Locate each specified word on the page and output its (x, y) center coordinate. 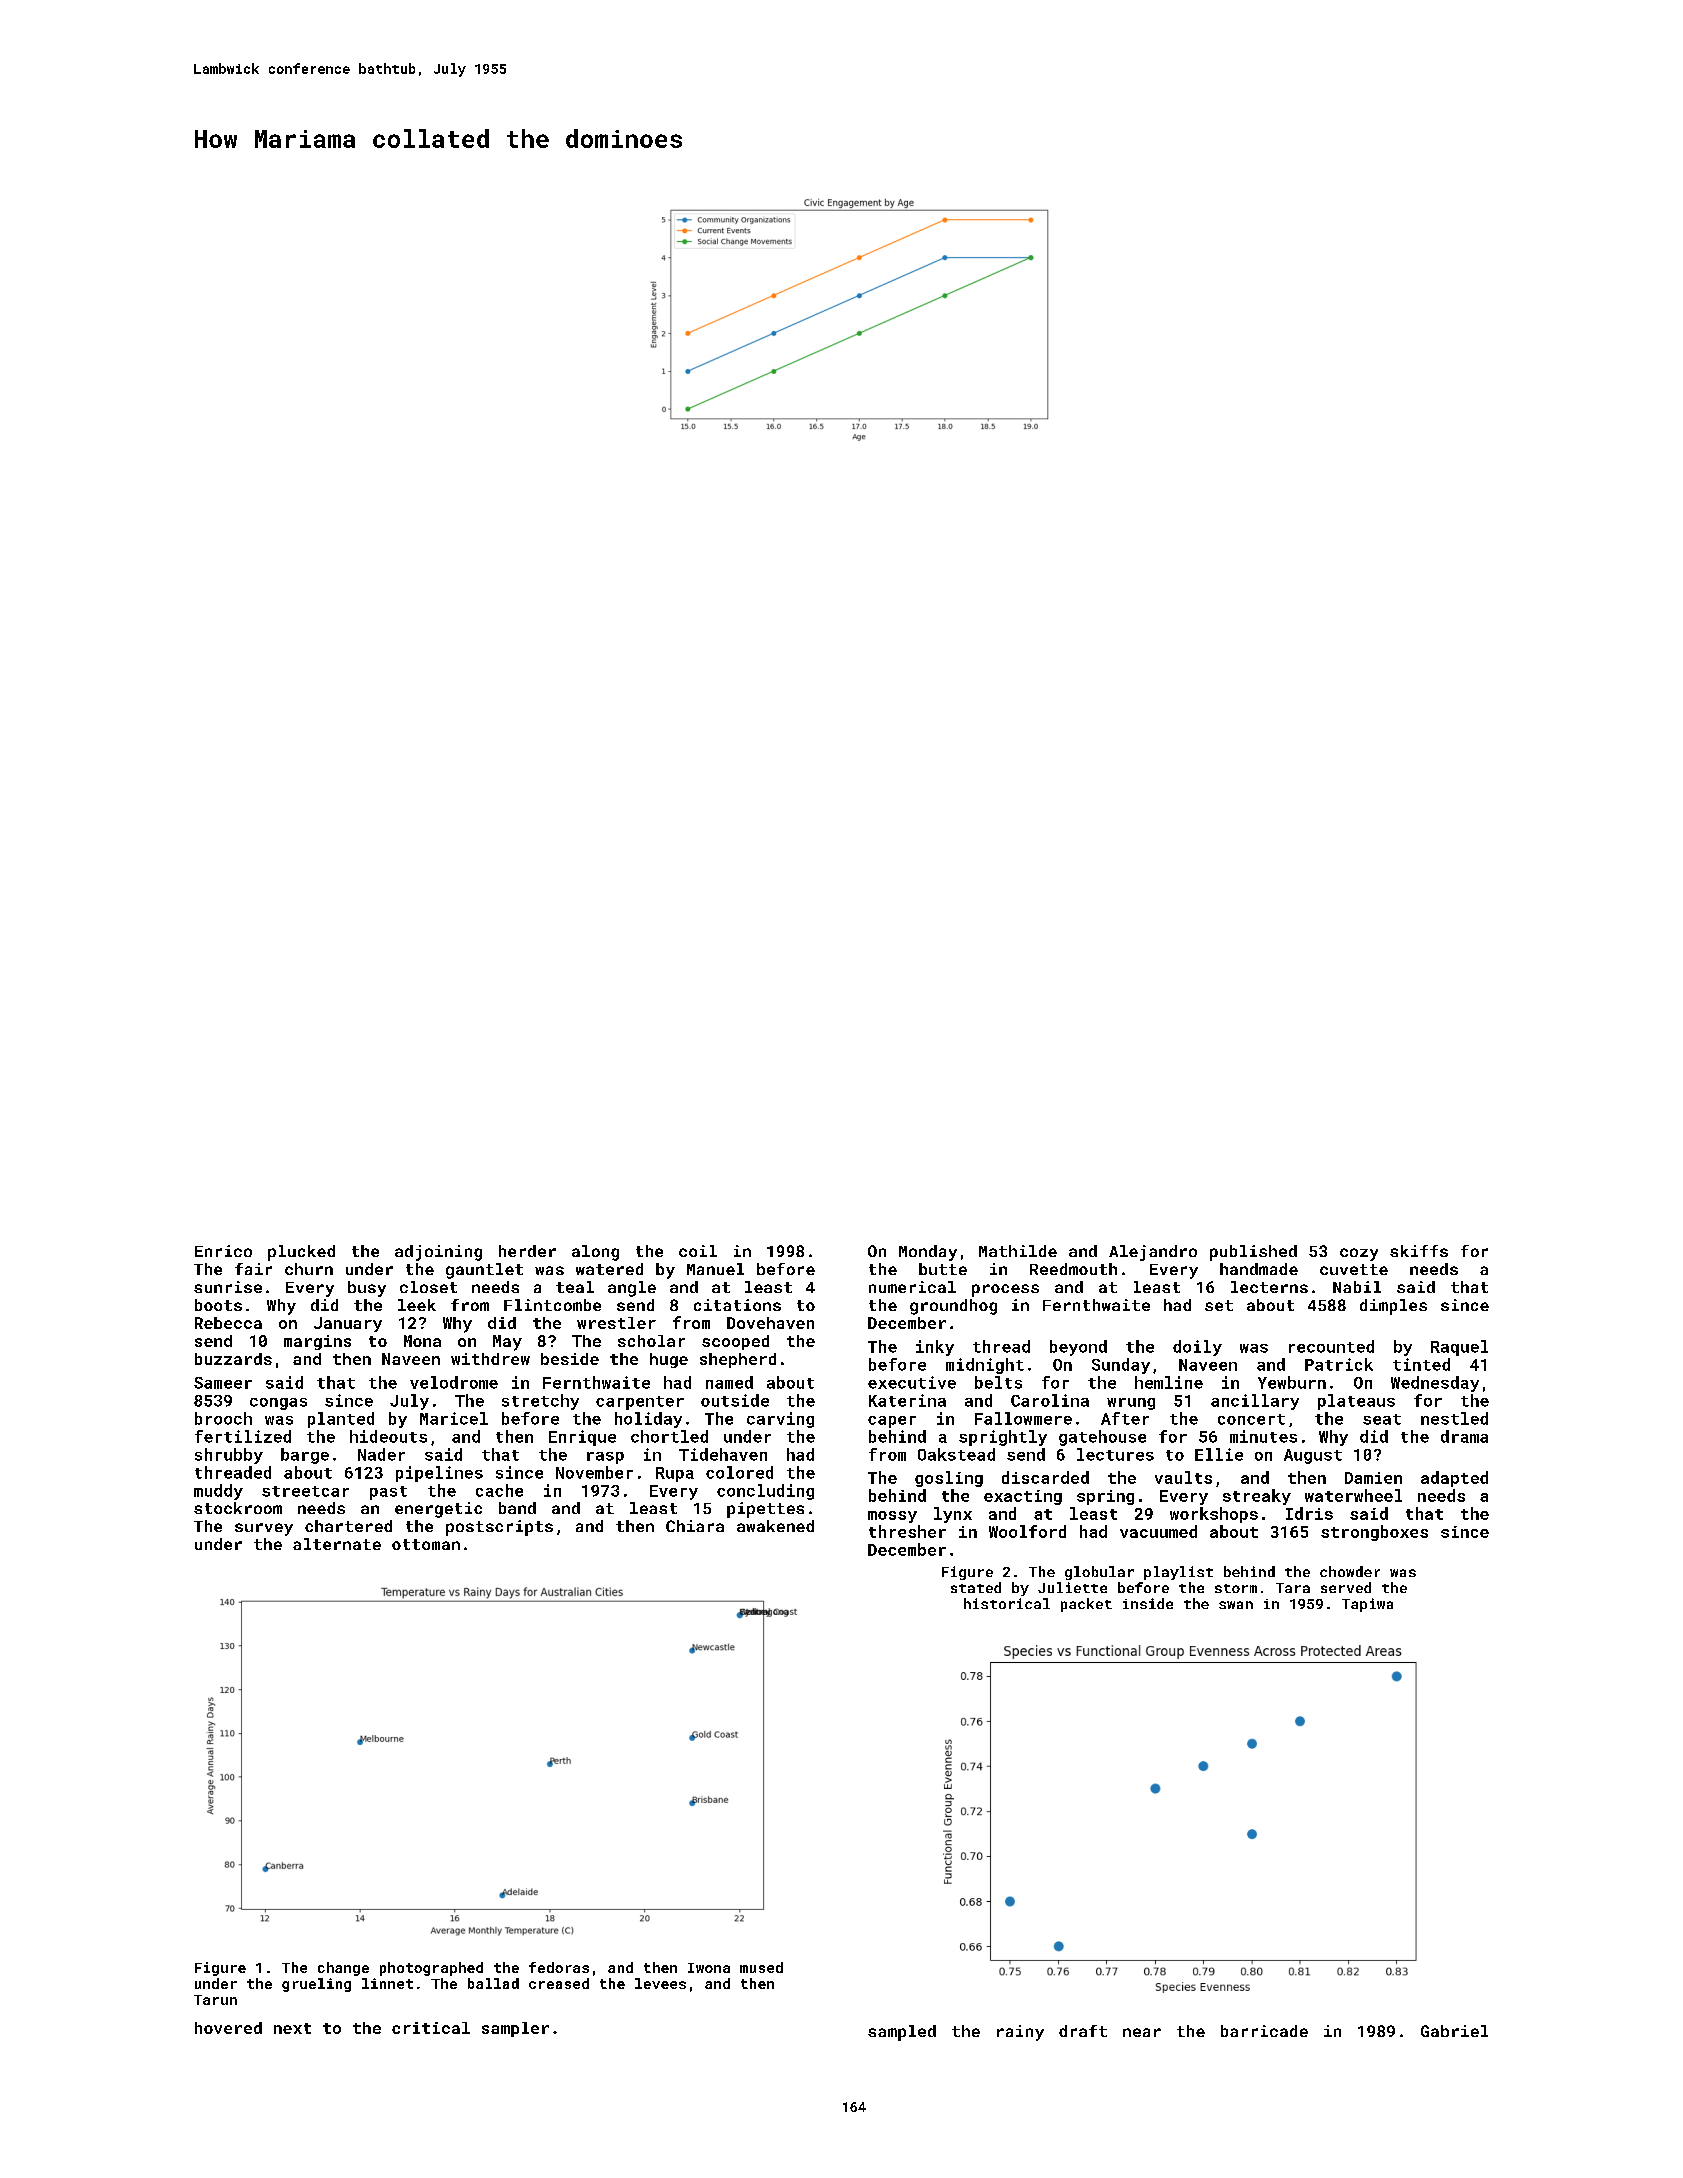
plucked (301, 1253)
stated (976, 1587)
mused (761, 1967)
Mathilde (1018, 1251)
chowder (1350, 1571)
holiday (648, 1420)
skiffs (1419, 1251)
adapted (1454, 1479)
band (517, 1508)
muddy (218, 1492)
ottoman (426, 1544)
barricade (1264, 2031)
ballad (493, 1983)
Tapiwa (1367, 1605)
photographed (431, 1969)
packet (1086, 1605)
